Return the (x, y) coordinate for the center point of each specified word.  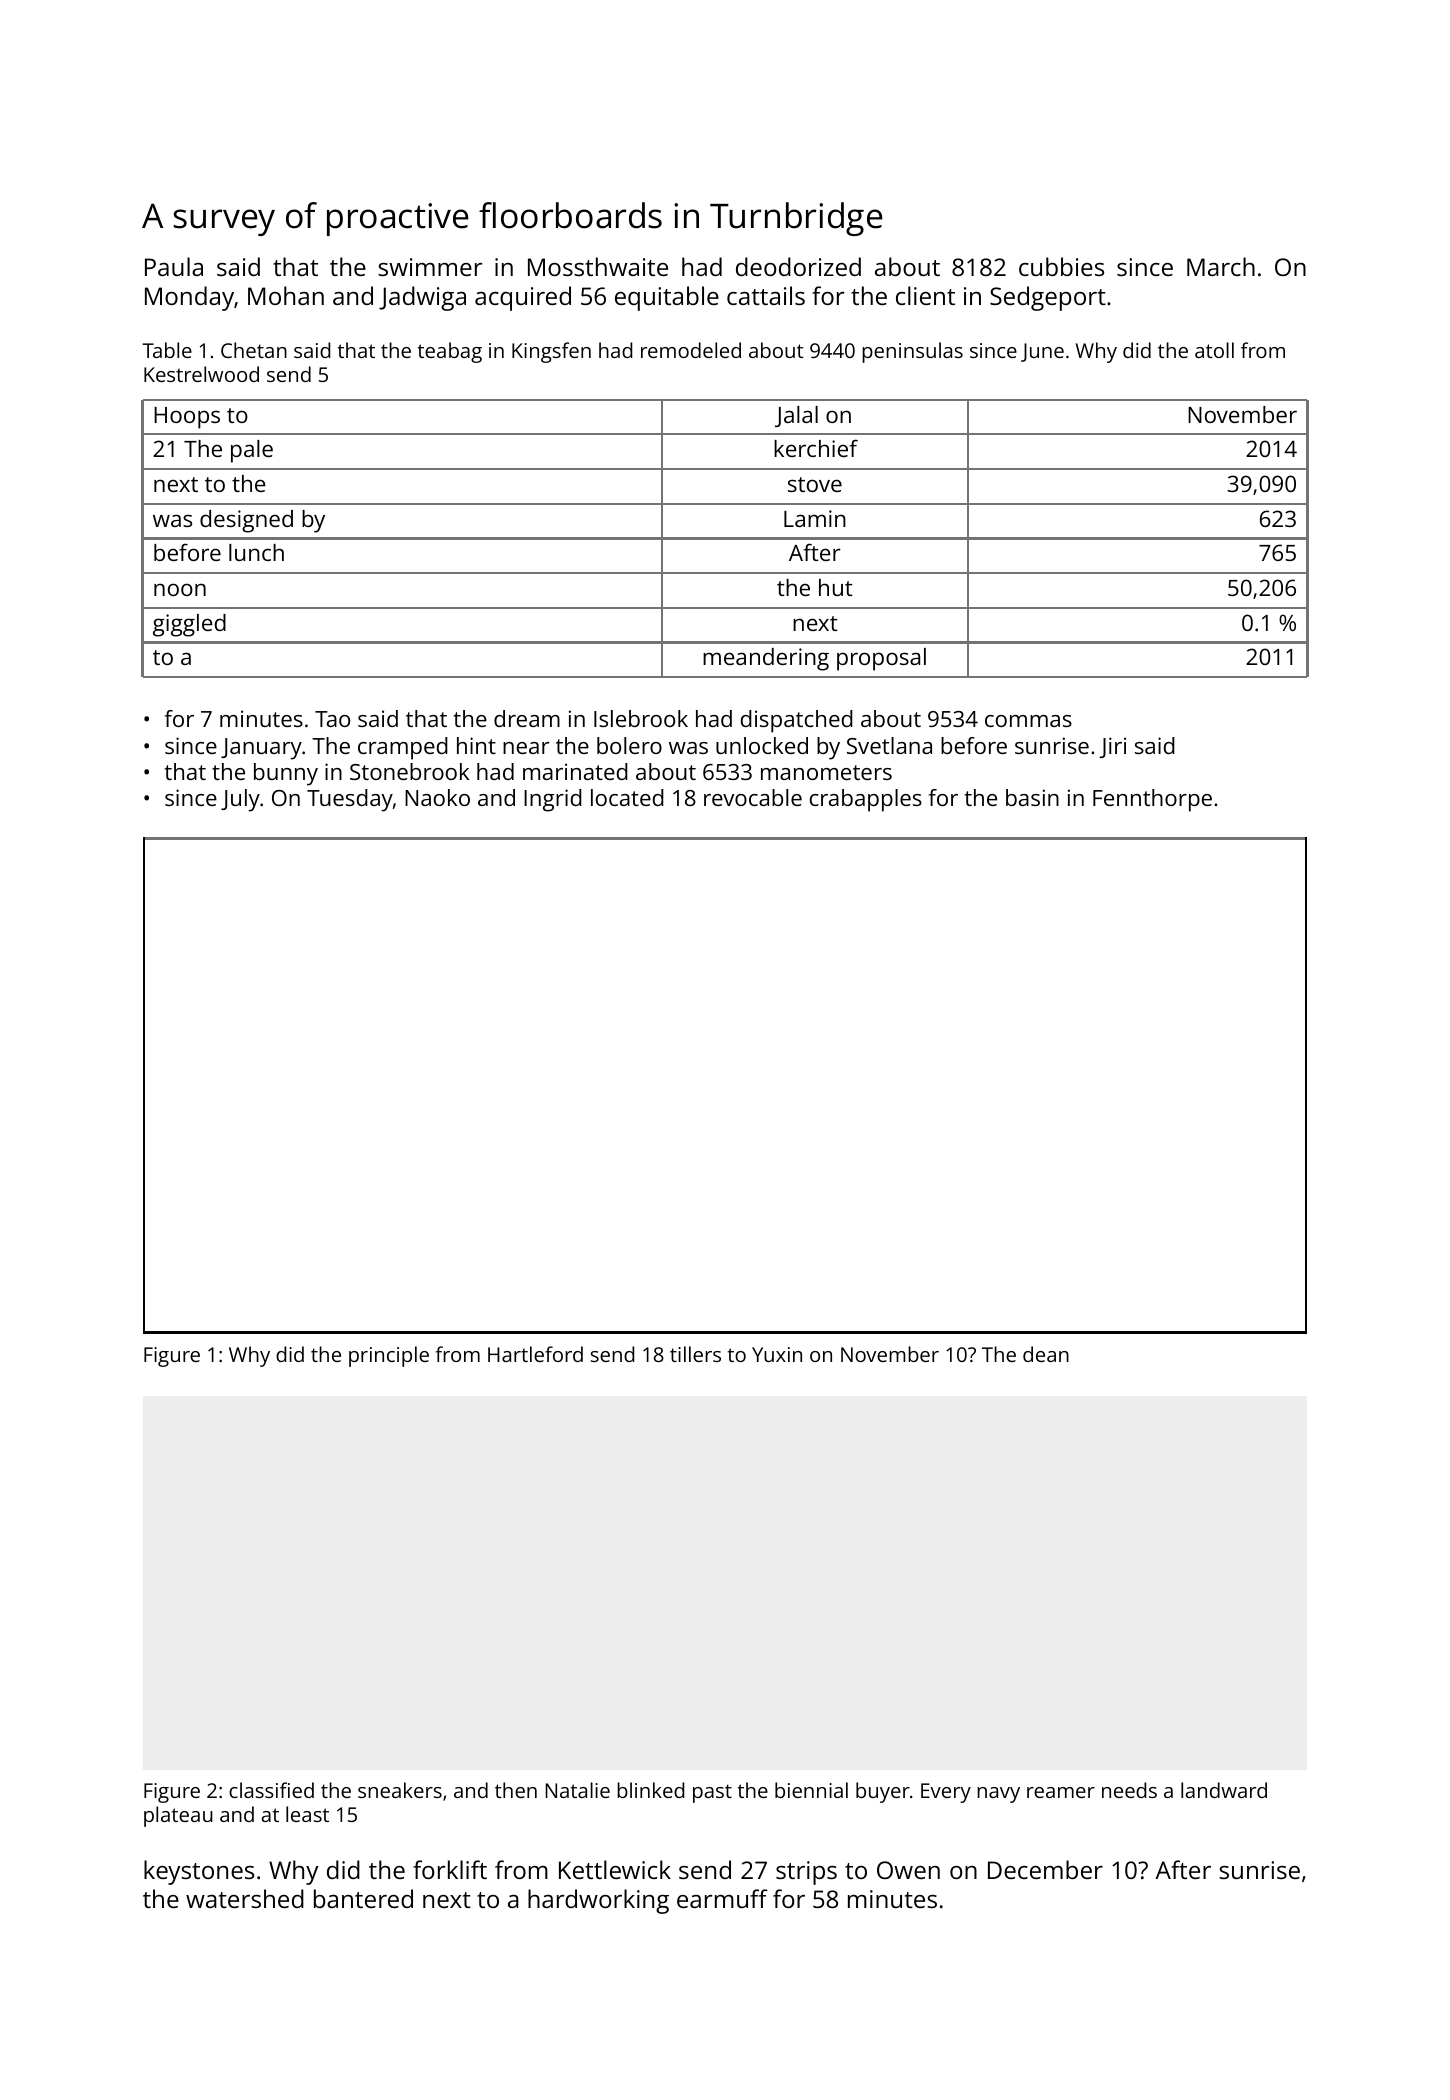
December (1045, 1869)
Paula (174, 266)
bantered (363, 1898)
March (1221, 266)
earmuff (722, 1898)
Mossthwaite (598, 266)
